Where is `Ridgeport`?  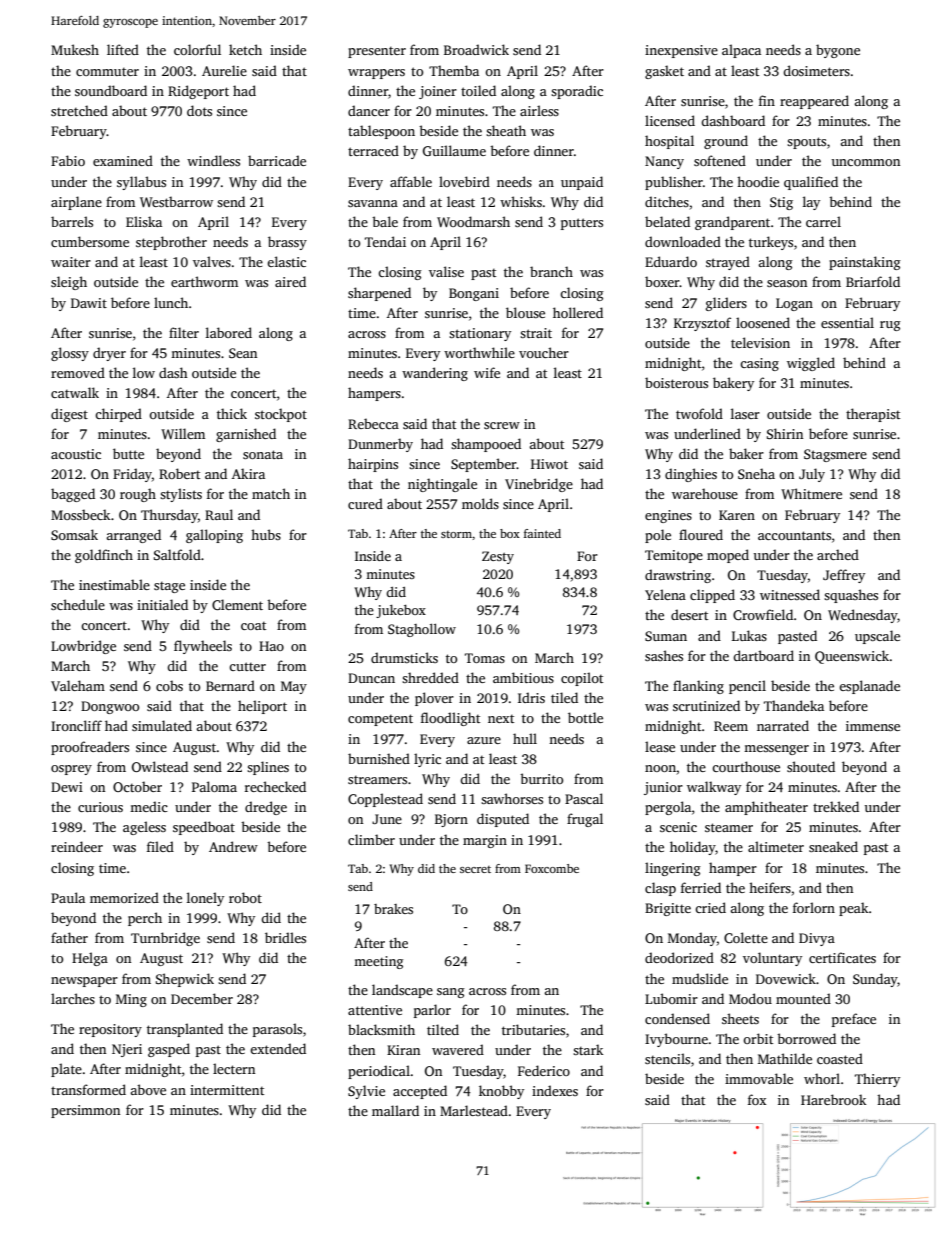
Ridgeport is located at coordinates (198, 92).
